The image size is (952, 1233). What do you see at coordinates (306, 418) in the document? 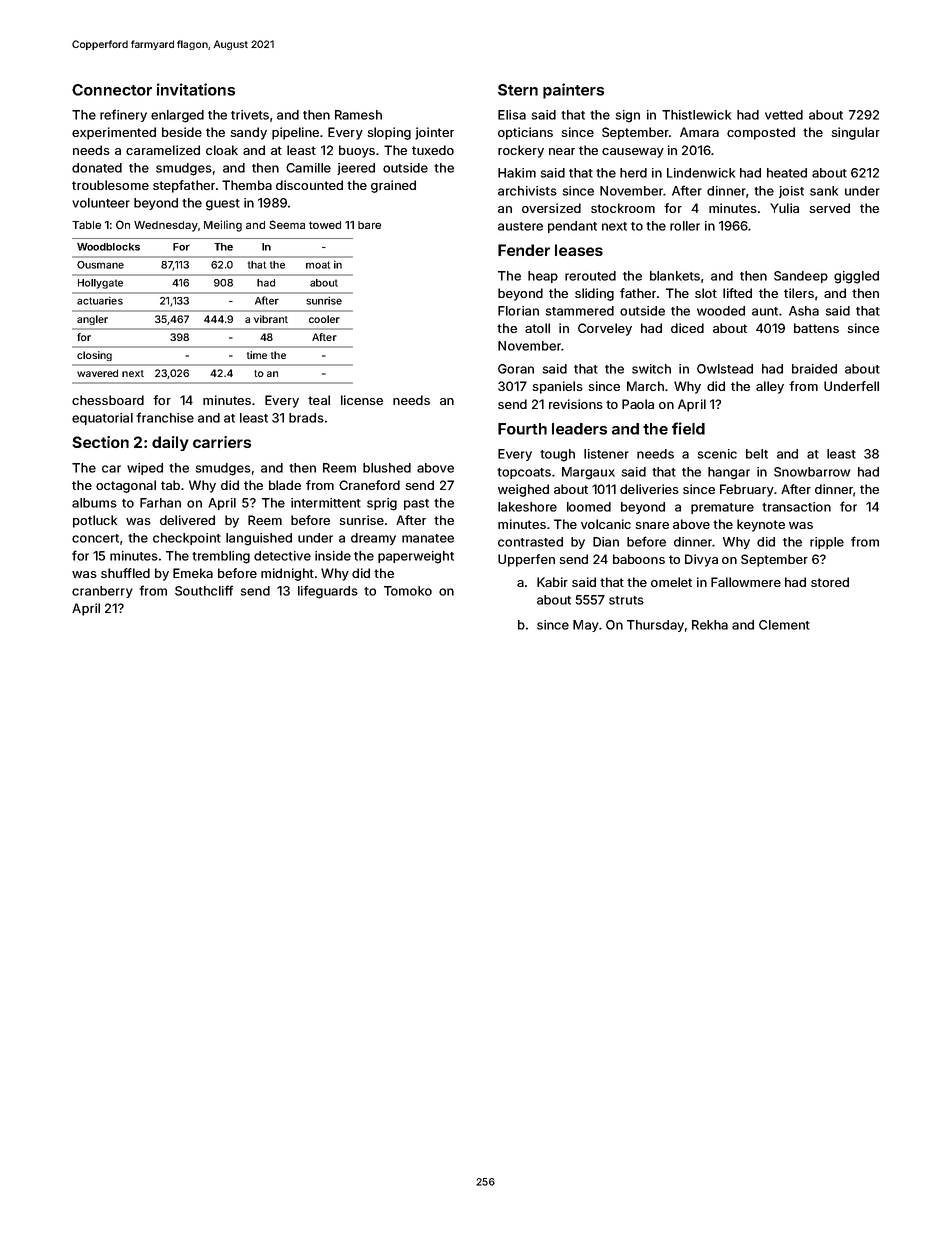
I see `brads` at bounding box center [306, 418].
